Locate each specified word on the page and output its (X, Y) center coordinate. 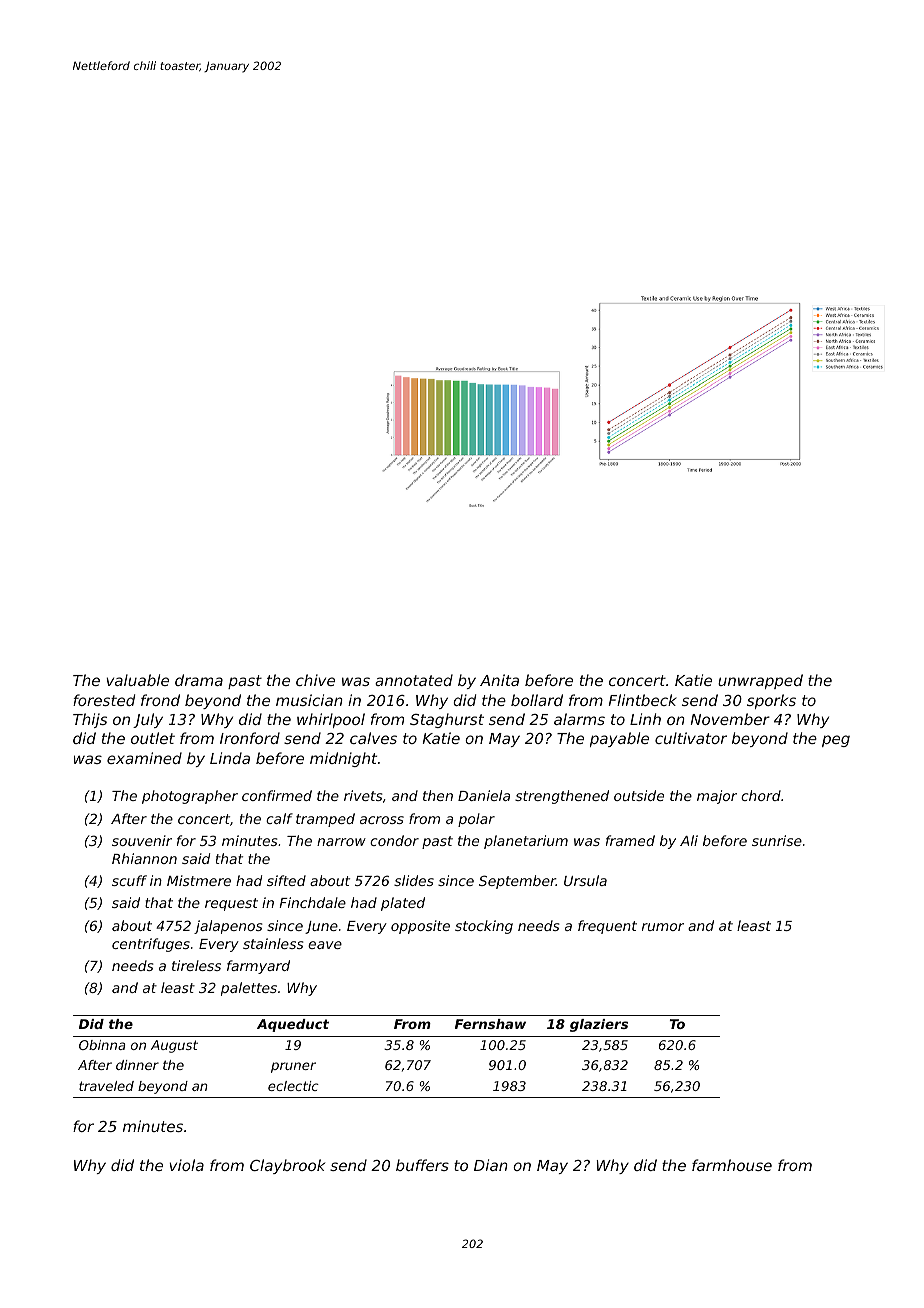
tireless (196, 965)
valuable (137, 680)
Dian (491, 1165)
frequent (607, 927)
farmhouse (732, 1165)
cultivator (691, 738)
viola (186, 1165)
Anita (499, 680)
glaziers (599, 1025)
